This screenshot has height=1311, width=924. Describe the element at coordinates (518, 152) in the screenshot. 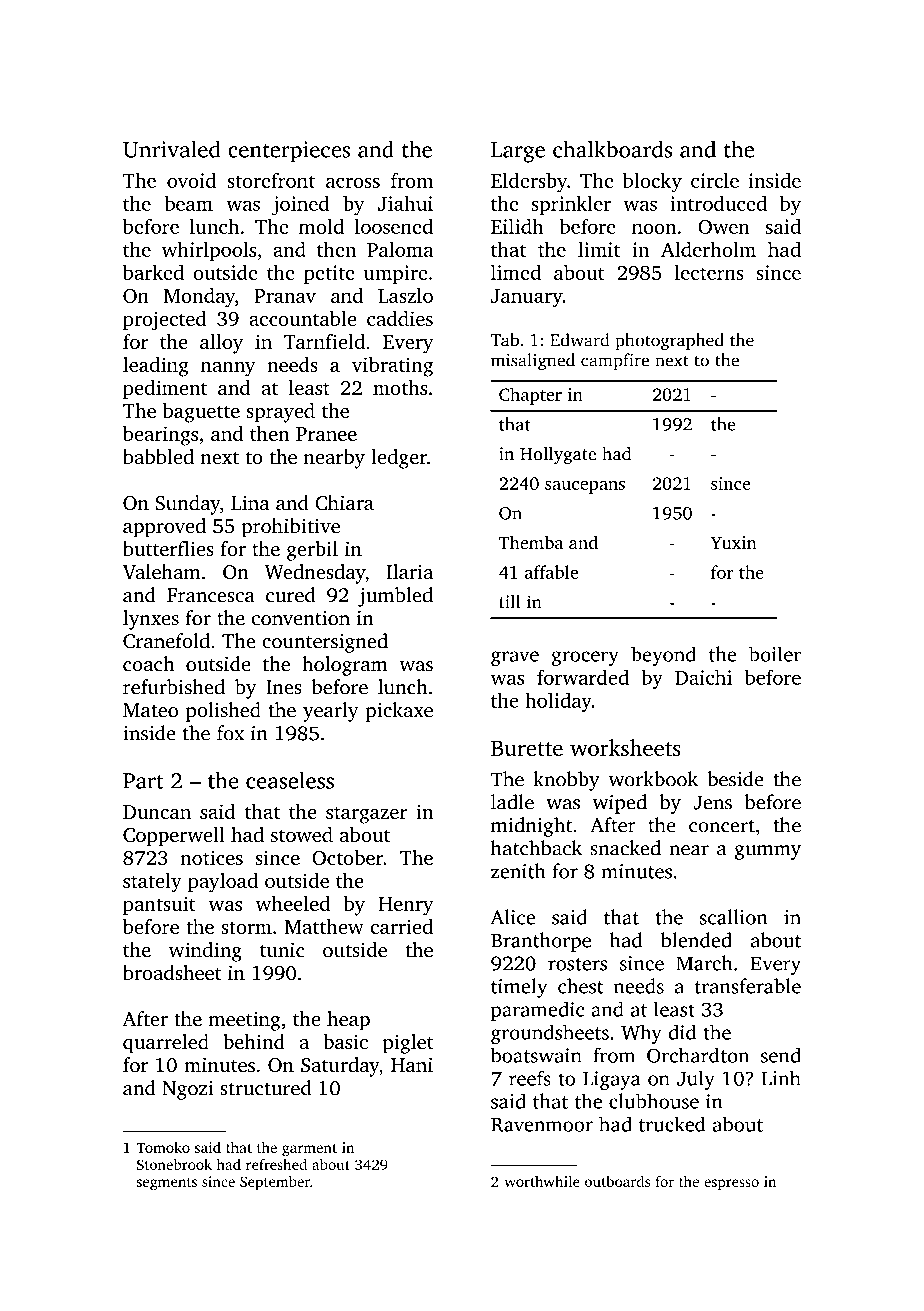

I see `Large` at that location.
